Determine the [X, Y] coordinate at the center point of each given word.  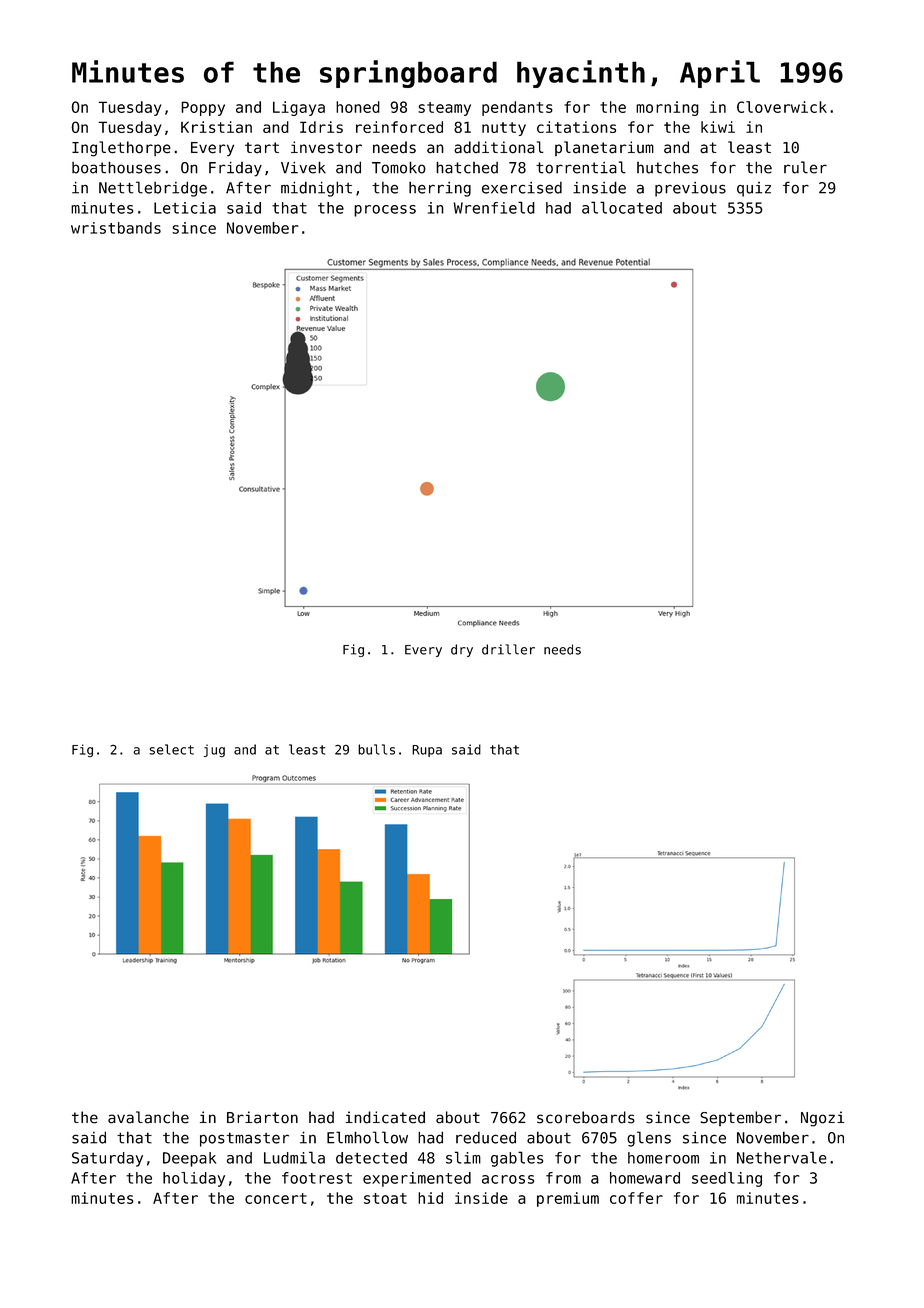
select [172, 749]
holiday [194, 1179]
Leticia [185, 208]
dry [462, 650]
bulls [376, 749]
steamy [444, 109]
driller [508, 649]
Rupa [427, 751]
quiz [754, 189]
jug [214, 751]
